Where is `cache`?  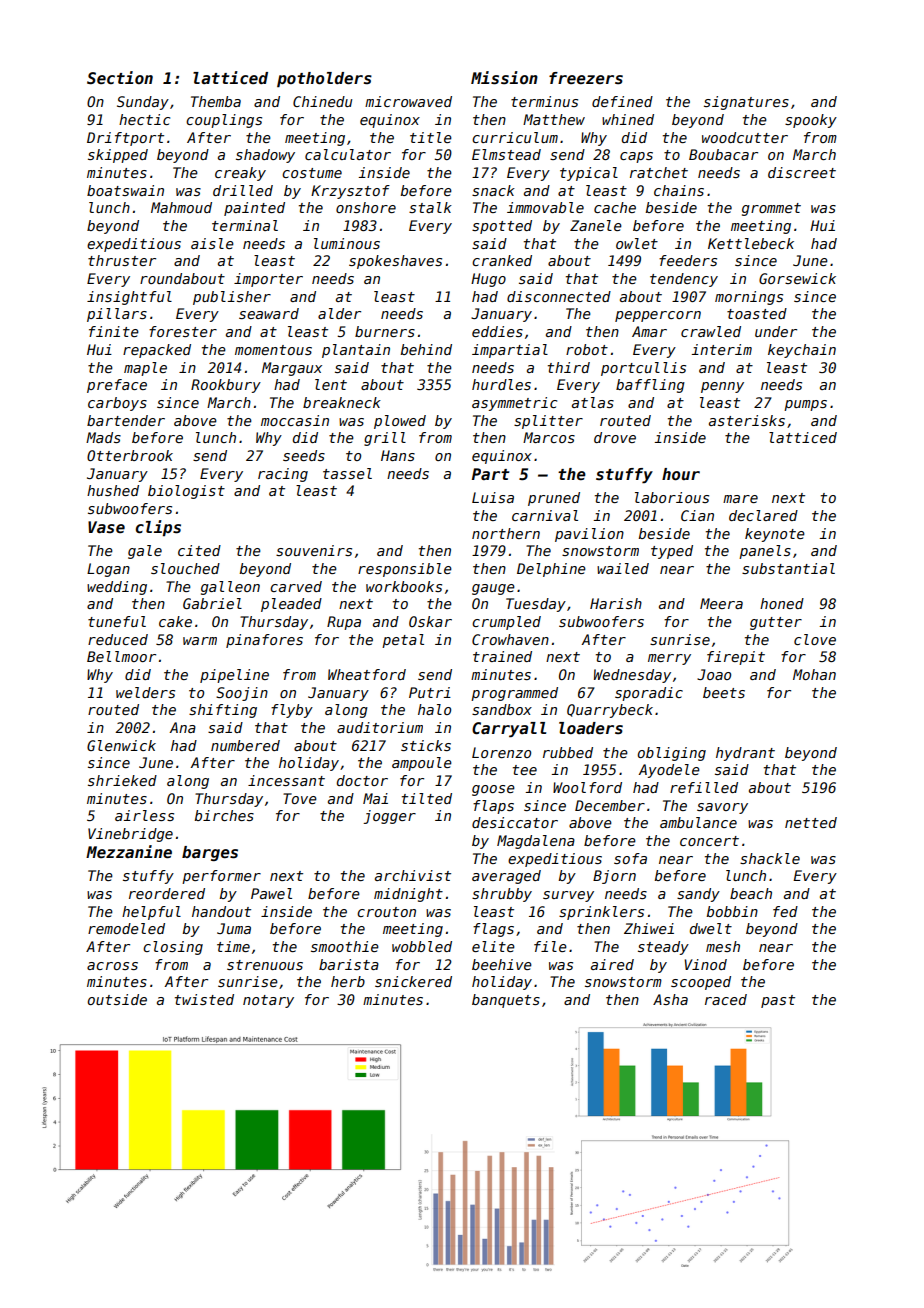 cache is located at coordinates (615, 207).
